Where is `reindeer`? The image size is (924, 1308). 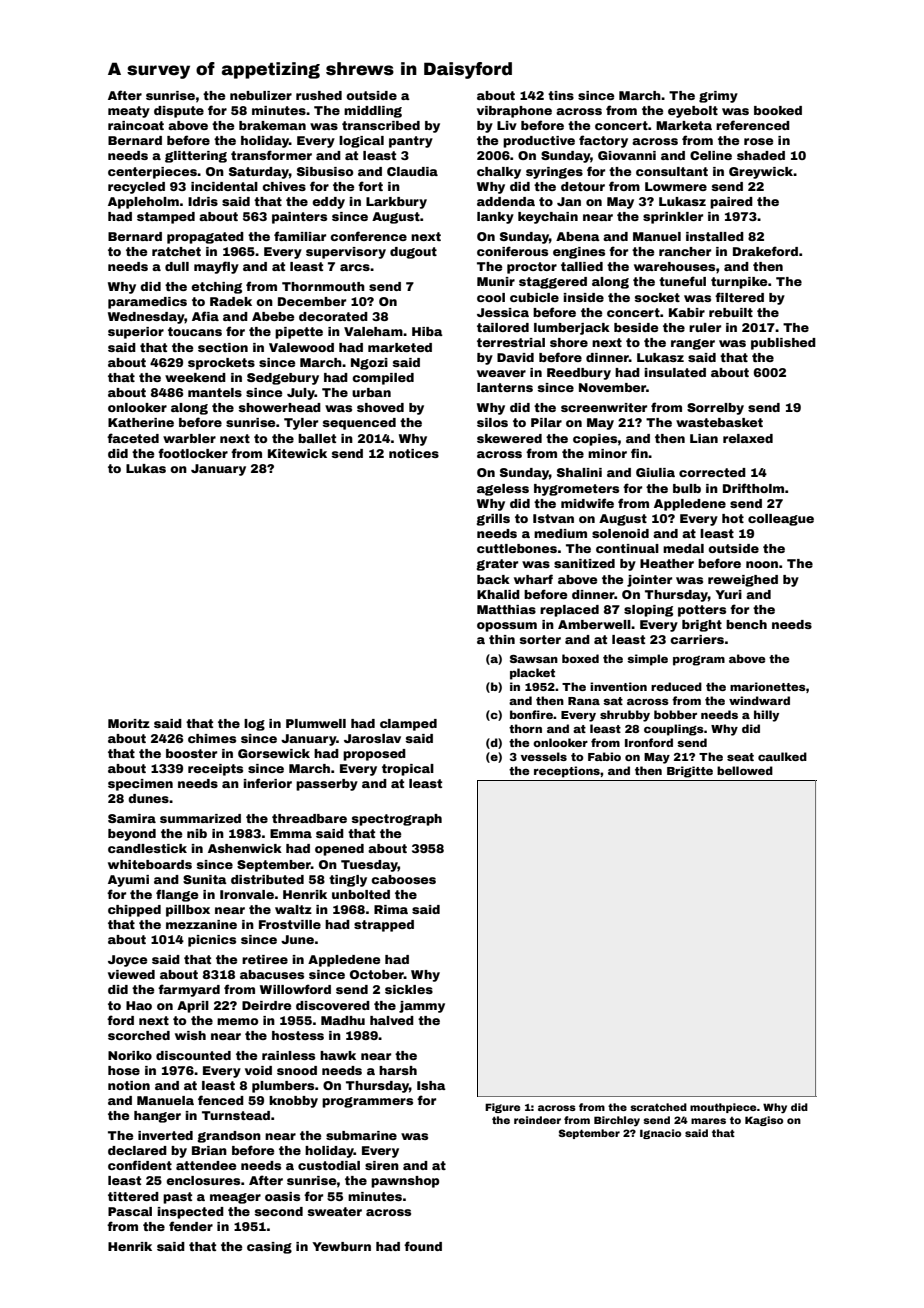 reindeer is located at coordinates (537, 1120).
